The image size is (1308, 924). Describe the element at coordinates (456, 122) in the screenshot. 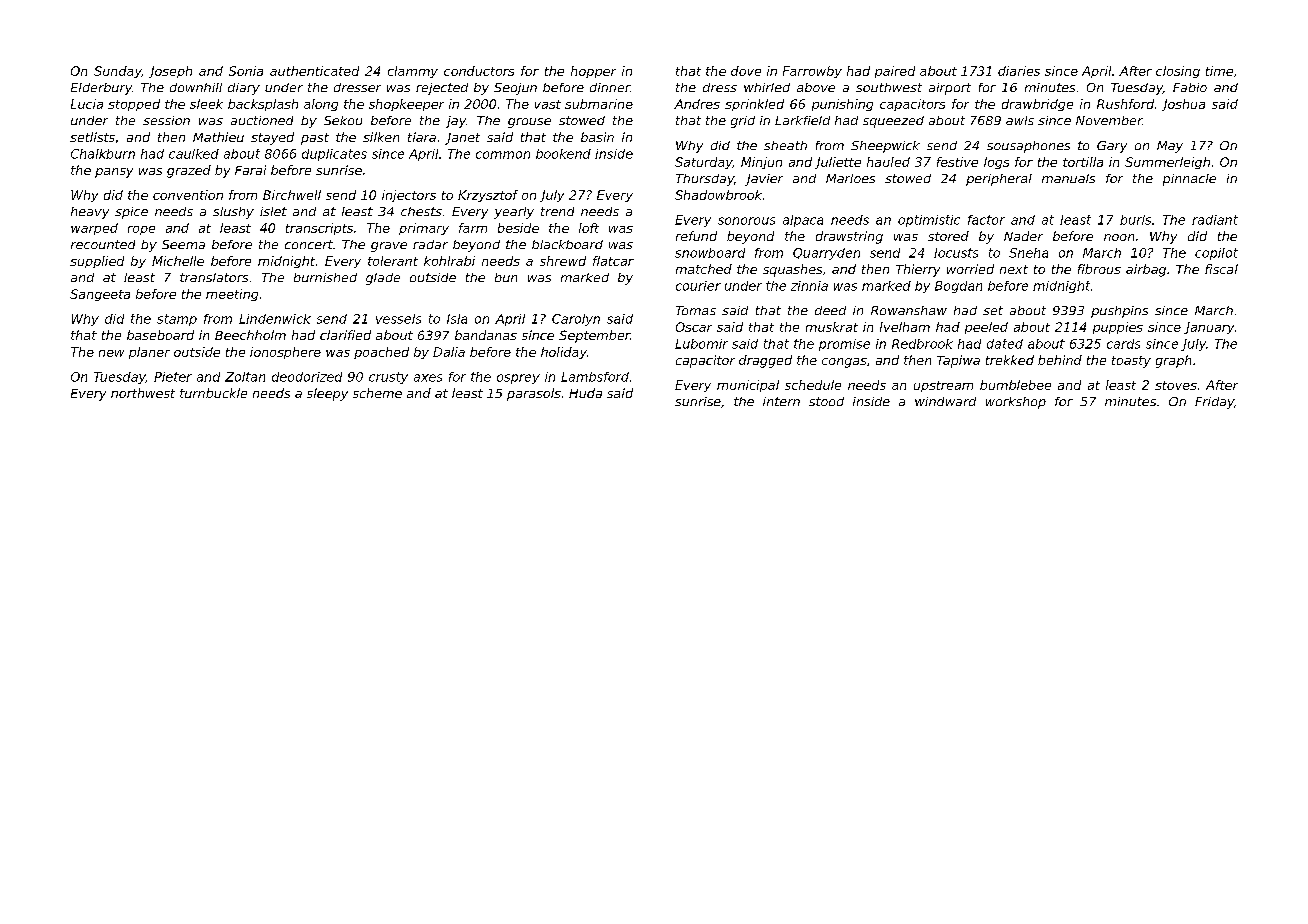

I see `jay` at that location.
